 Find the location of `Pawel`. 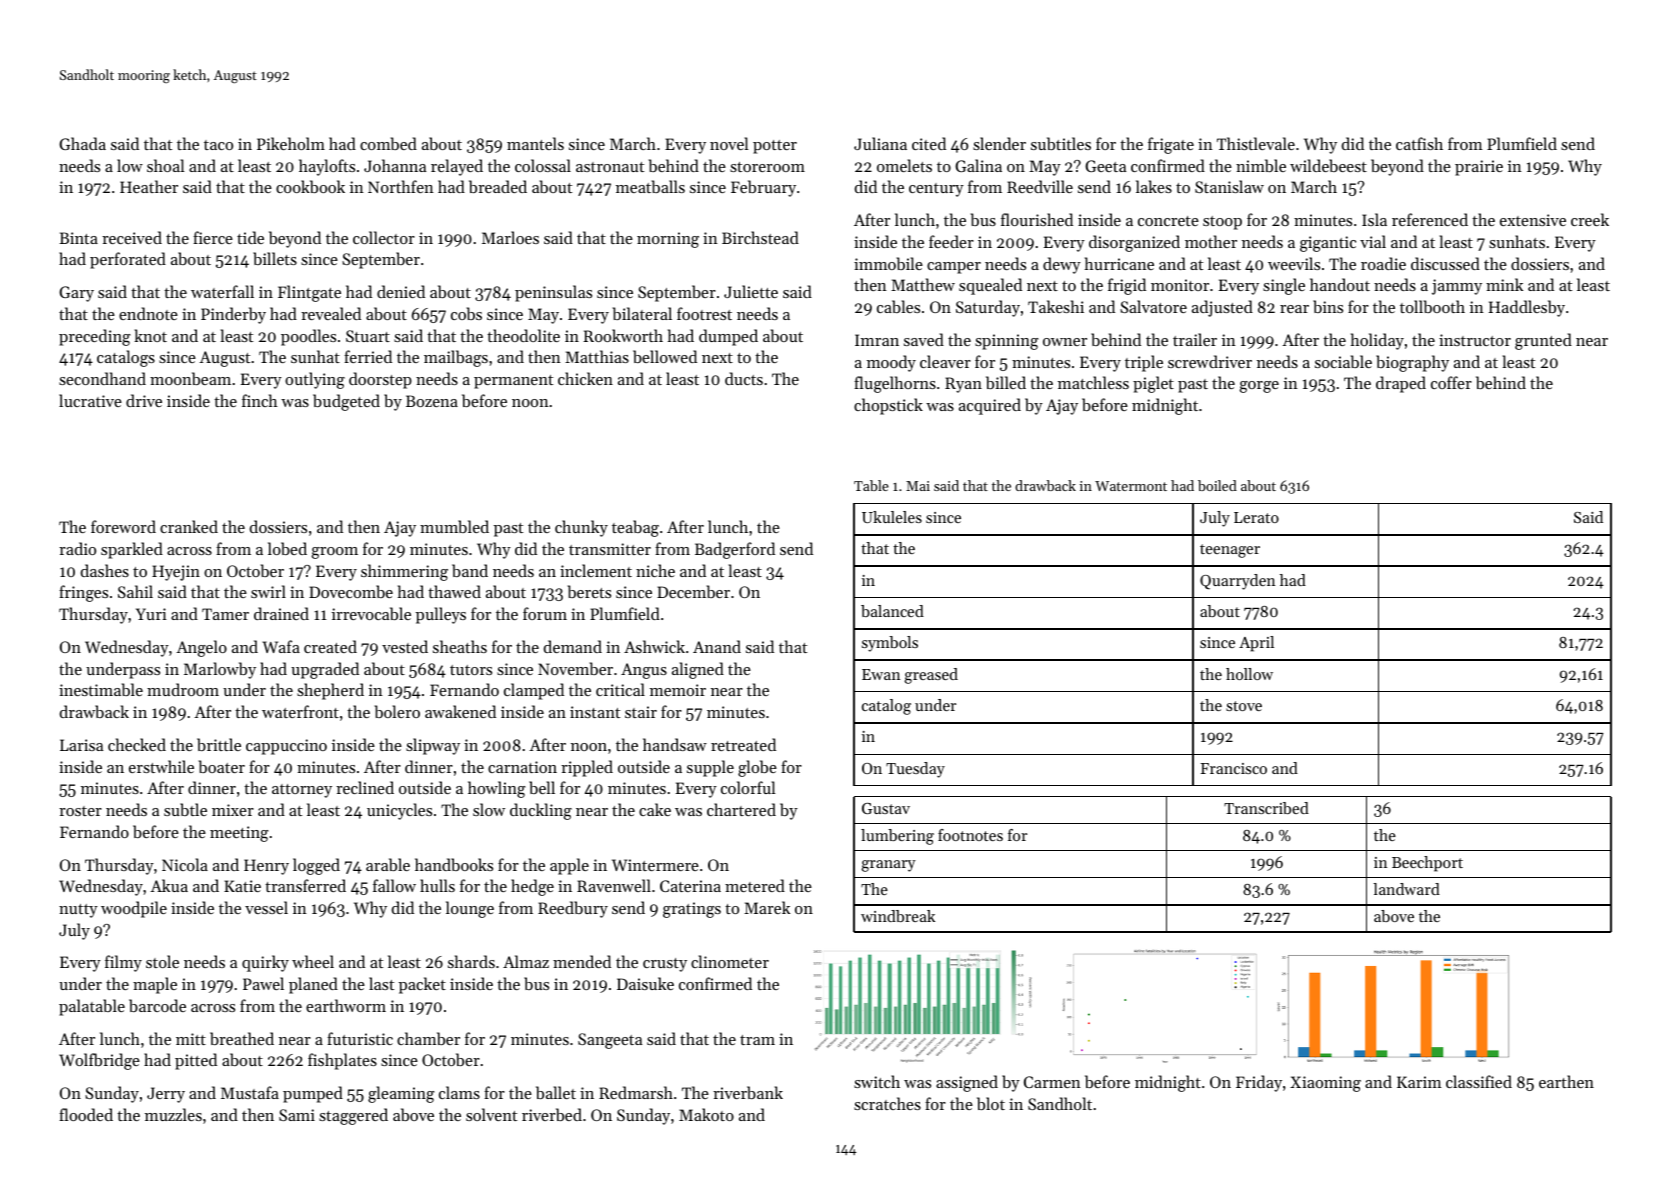

Pawel is located at coordinates (263, 983).
